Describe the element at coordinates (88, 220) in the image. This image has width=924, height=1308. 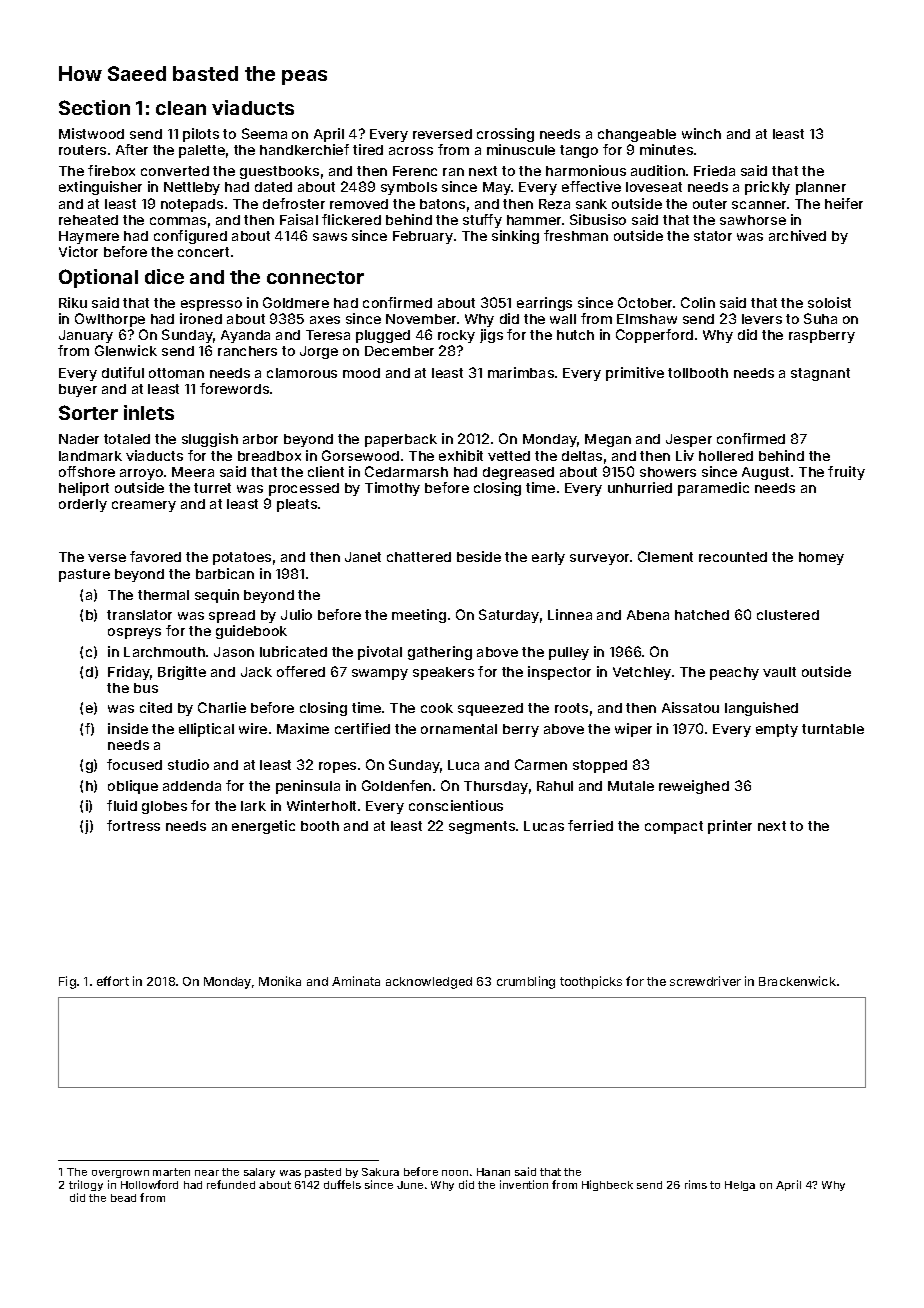
I see `reheated` at that location.
